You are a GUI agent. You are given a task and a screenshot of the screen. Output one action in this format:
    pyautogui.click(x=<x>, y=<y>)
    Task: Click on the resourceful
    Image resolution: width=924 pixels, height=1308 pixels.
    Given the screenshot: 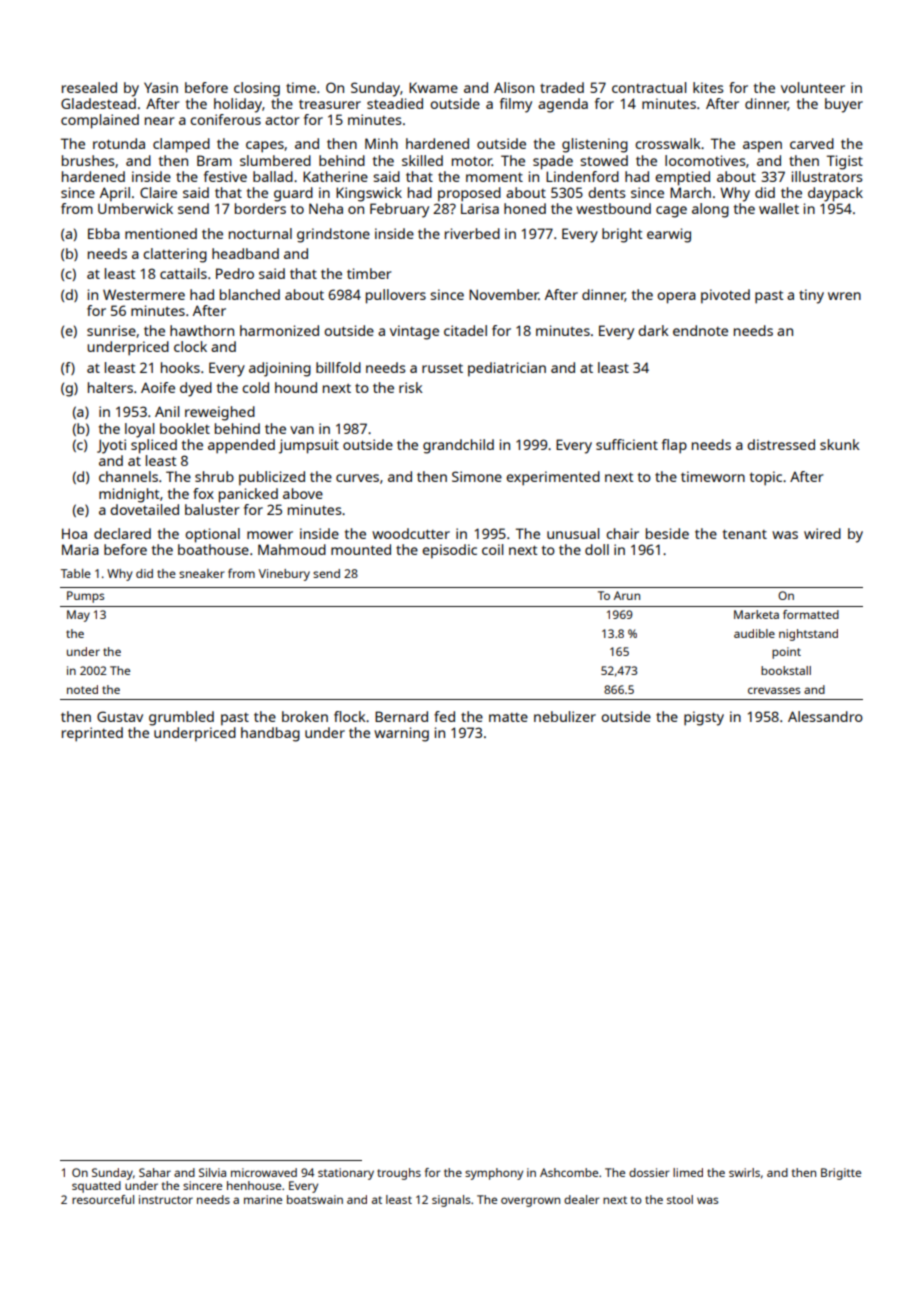 What is the action you would take?
    pyautogui.click(x=103, y=1199)
